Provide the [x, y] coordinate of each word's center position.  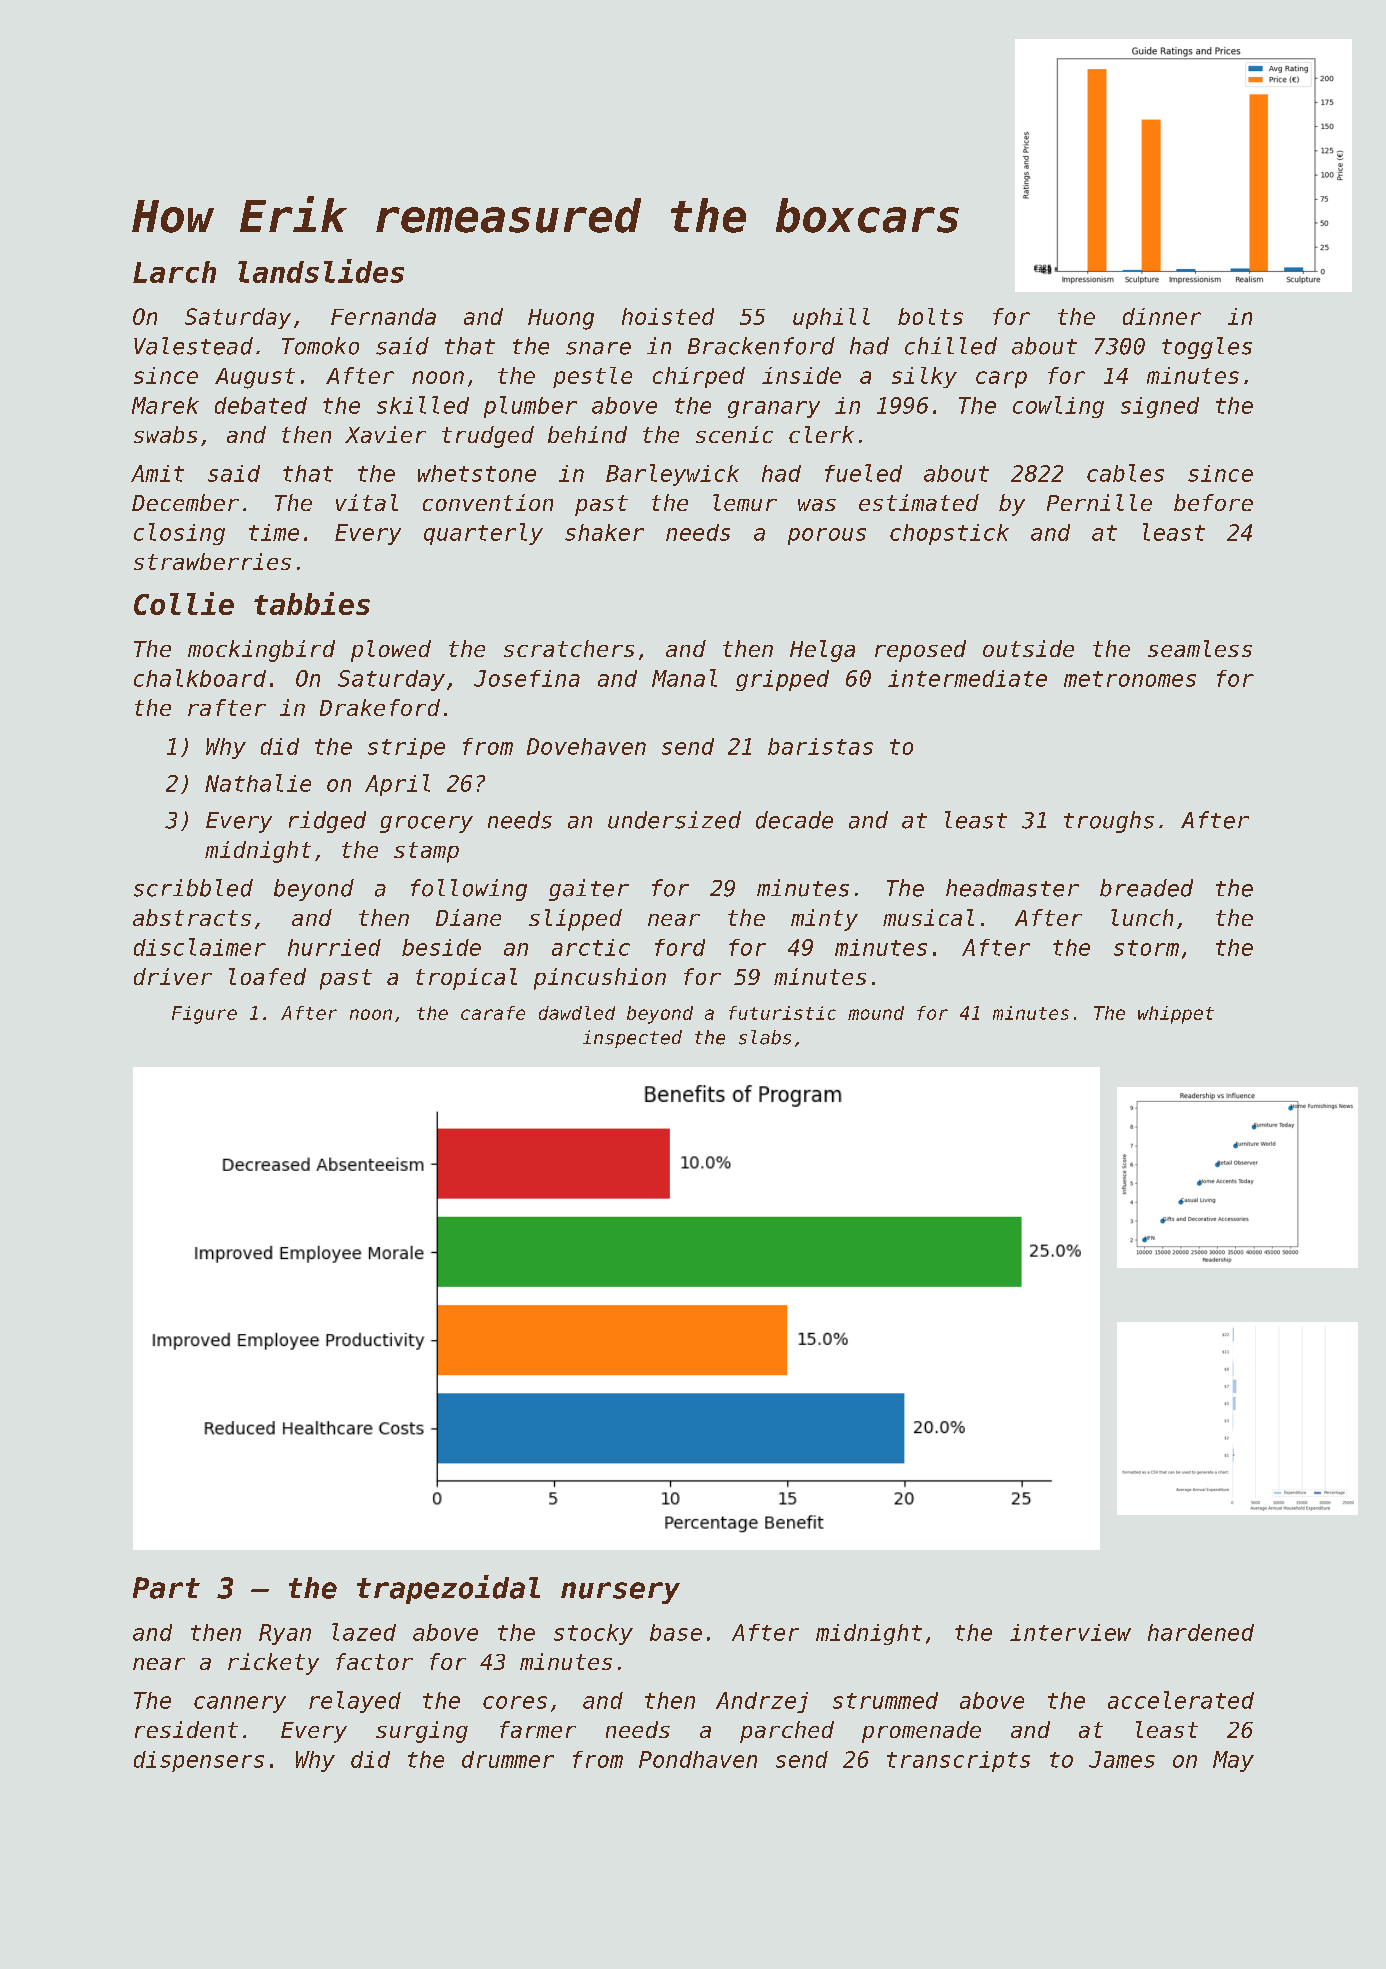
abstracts [192, 917]
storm [1146, 948]
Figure [204, 1015]
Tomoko [320, 346]
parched [787, 1732]
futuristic [782, 1013]
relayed [355, 1702]
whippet [1176, 1015]
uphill [831, 318]
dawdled [577, 1013]
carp [1001, 379]
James [1122, 1759]
